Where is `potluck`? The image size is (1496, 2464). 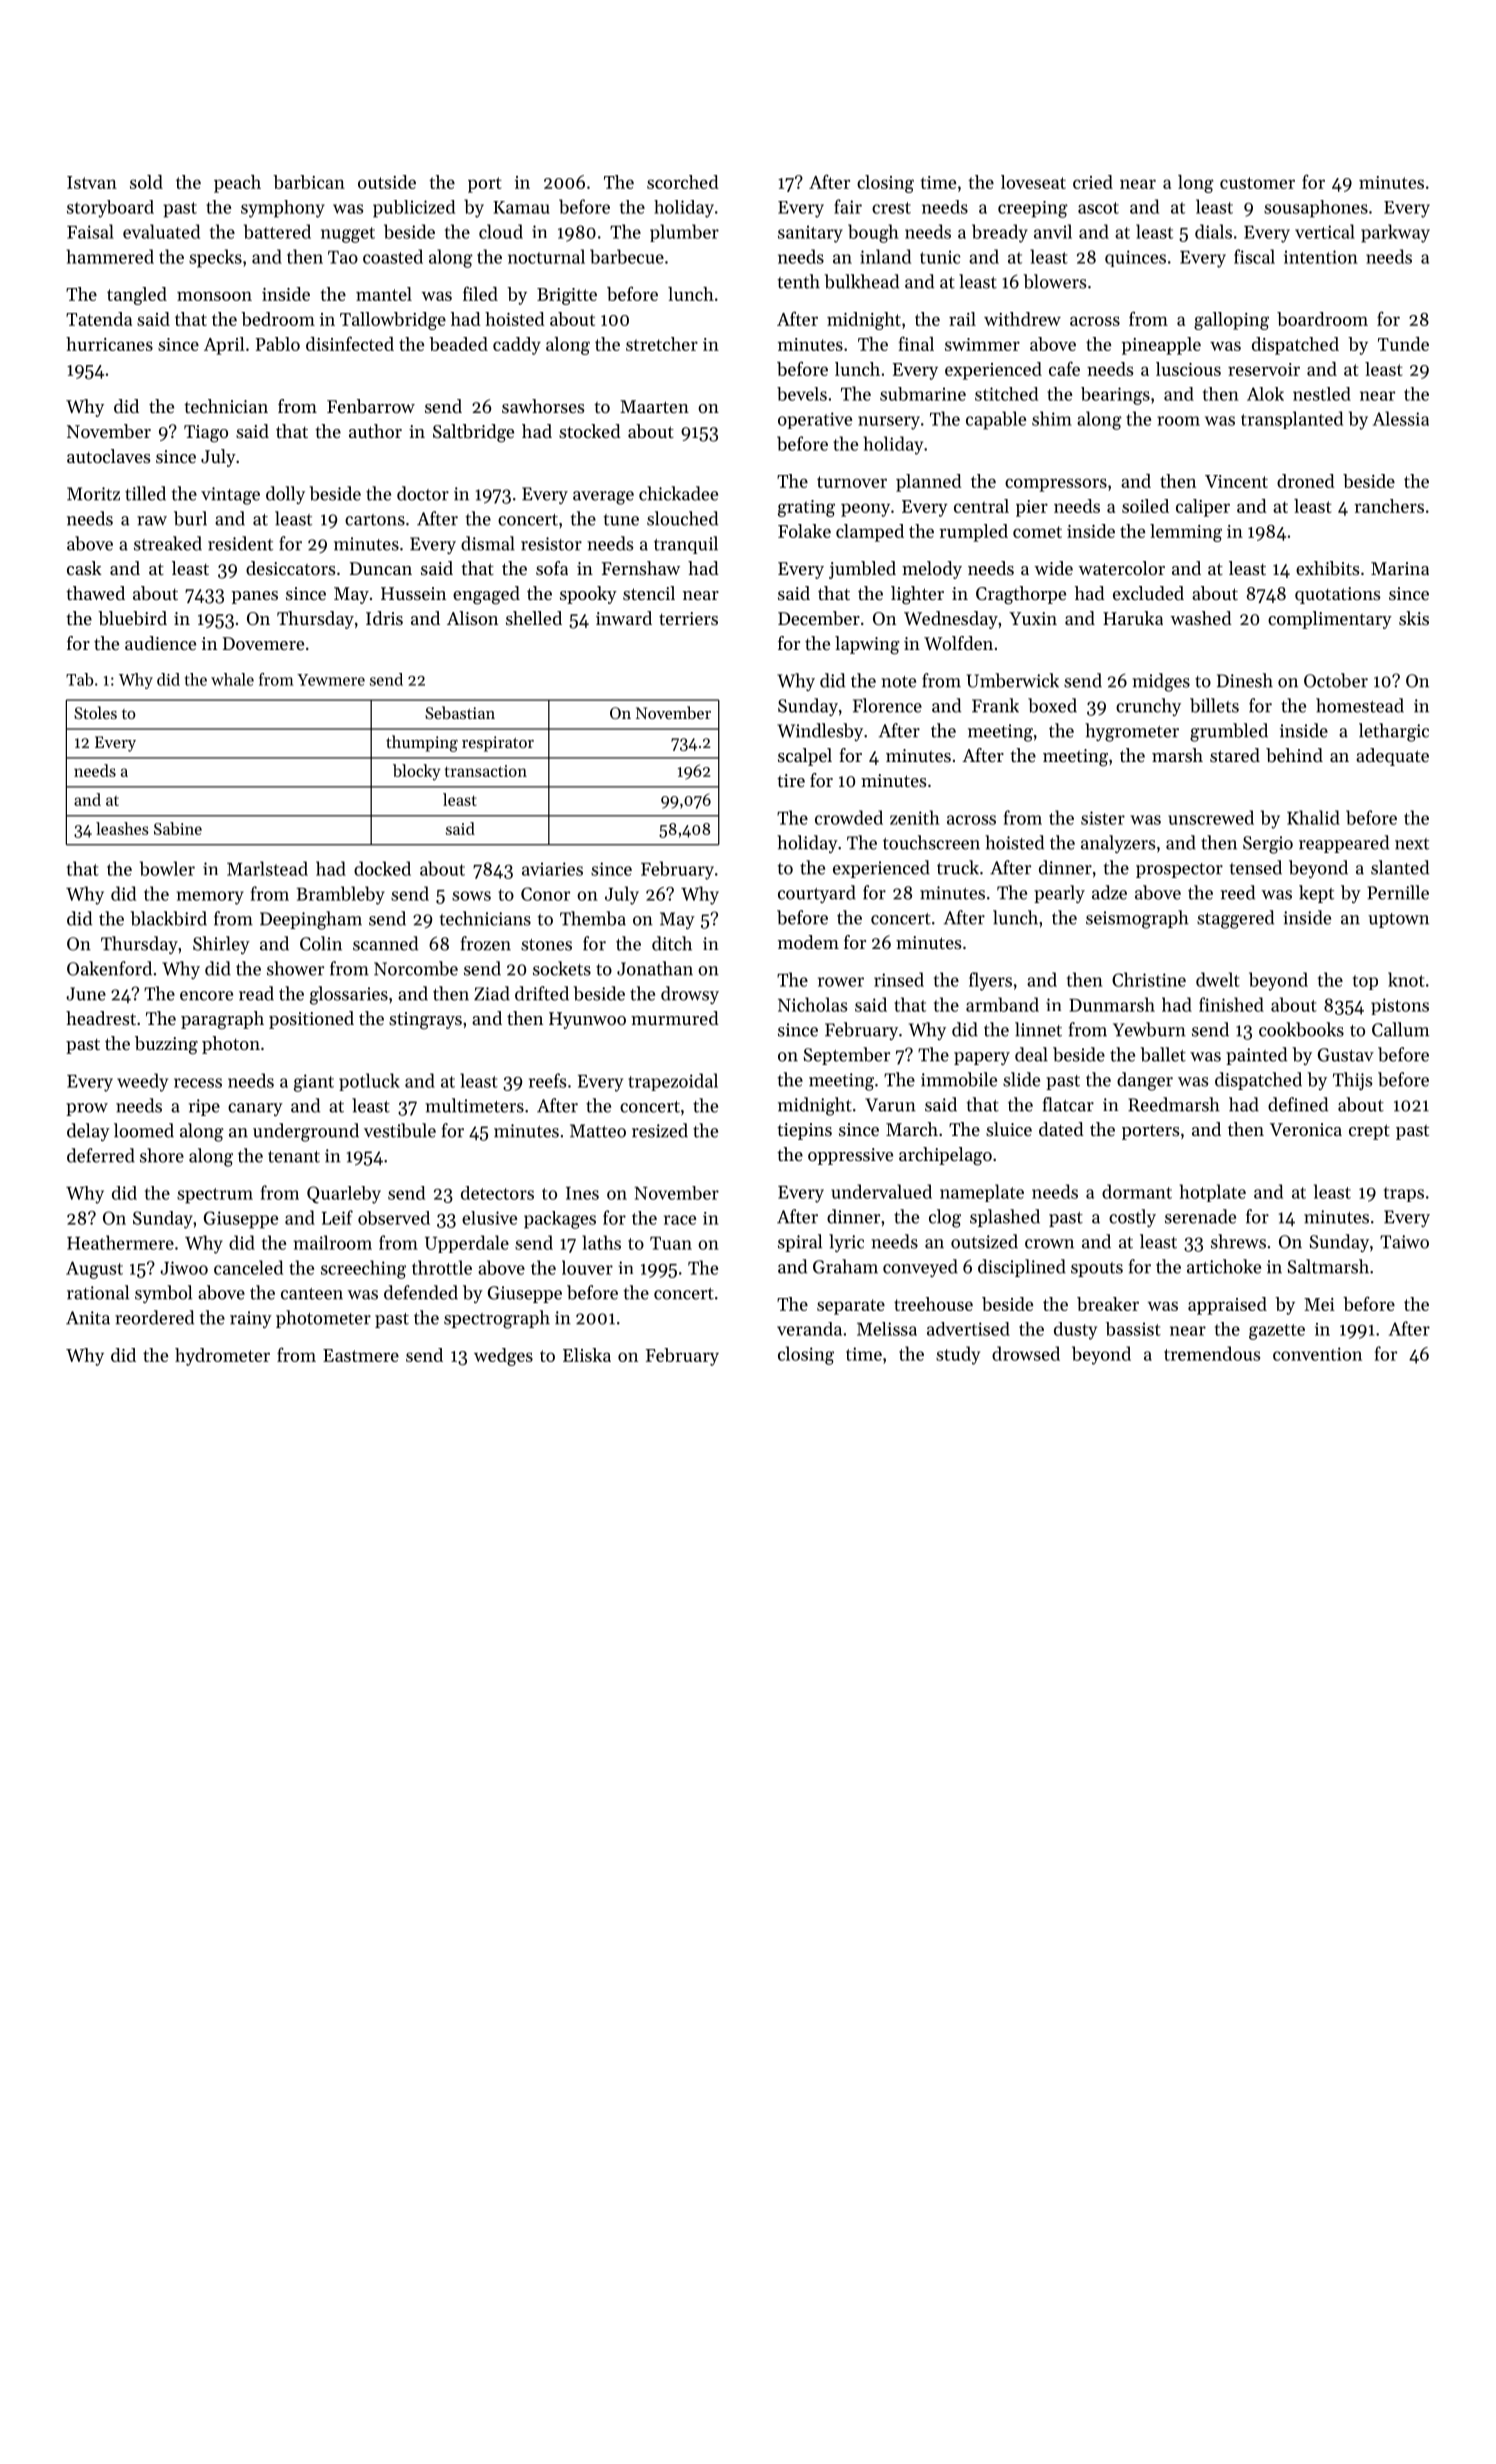 potluck is located at coordinates (369, 1082).
